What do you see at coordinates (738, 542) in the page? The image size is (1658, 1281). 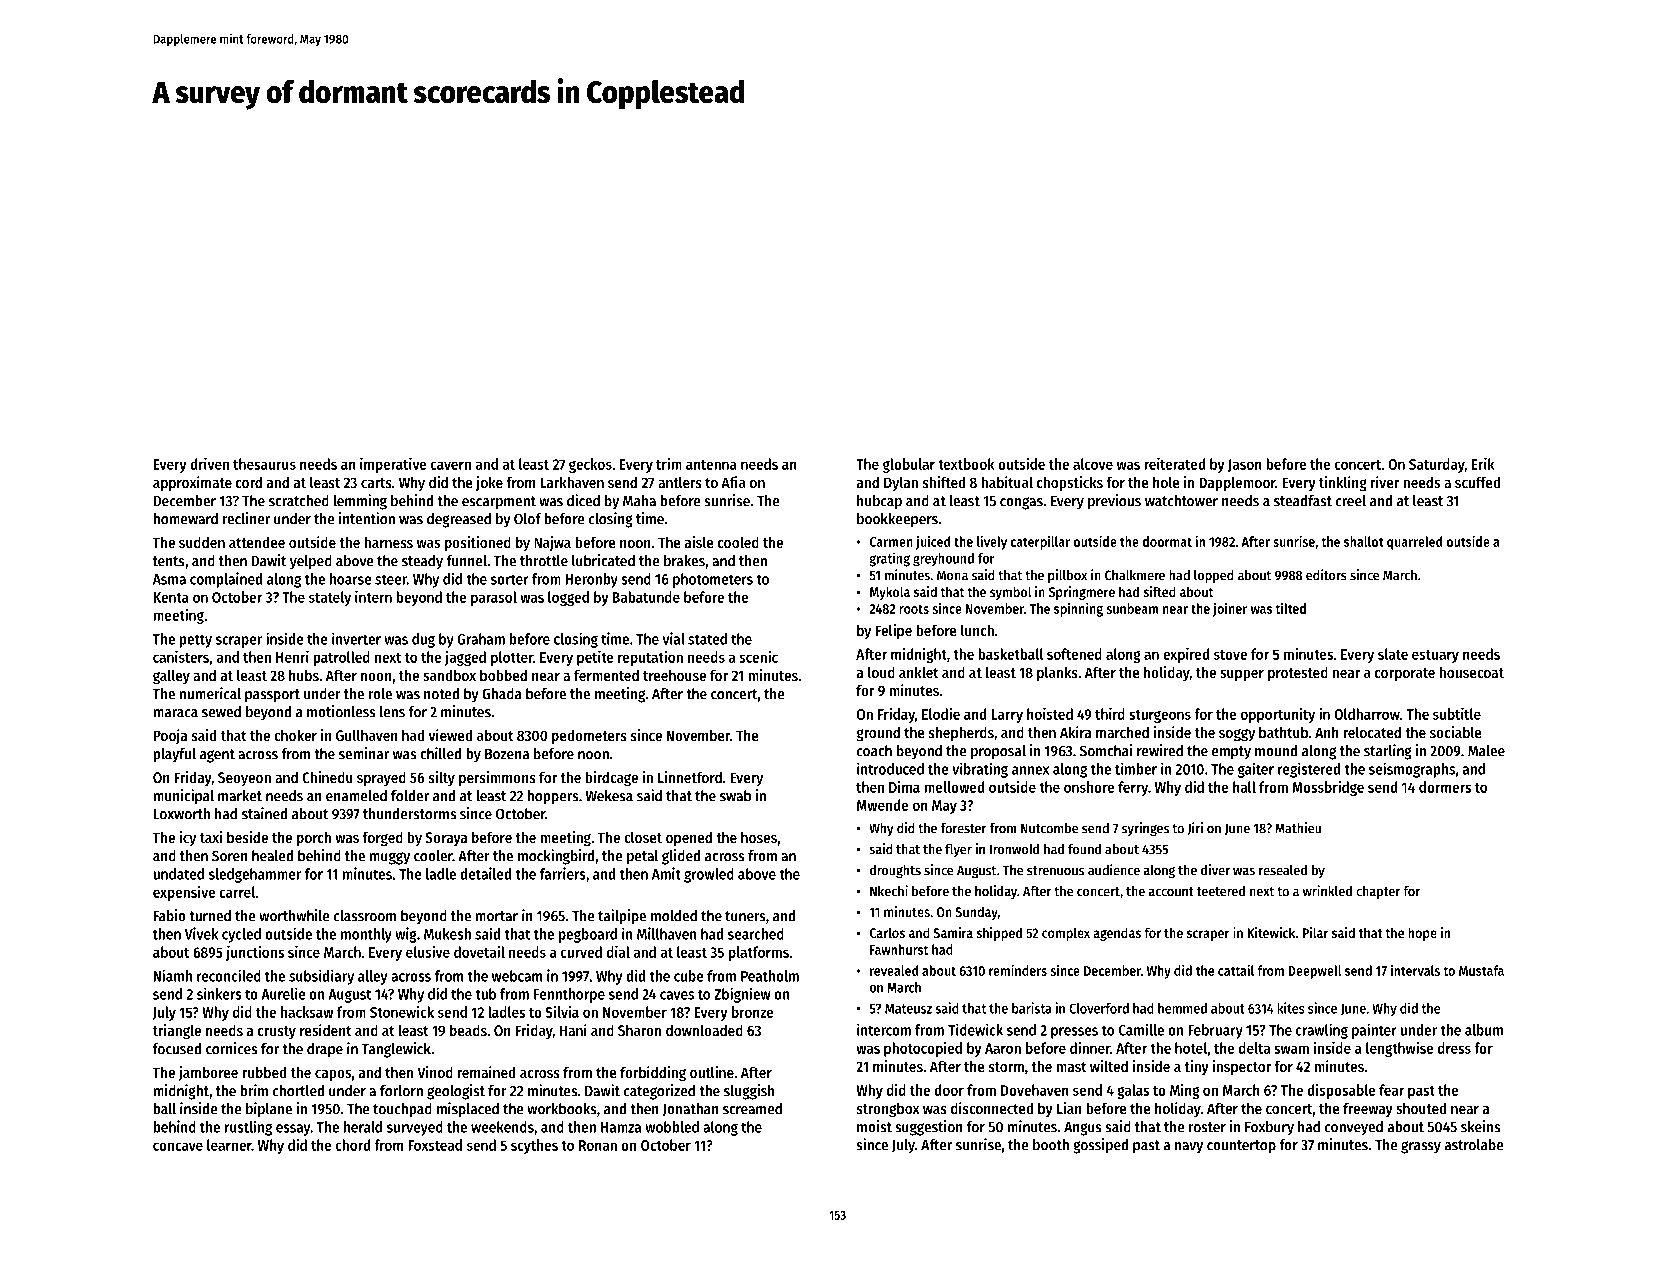 I see `cooled` at bounding box center [738, 542].
